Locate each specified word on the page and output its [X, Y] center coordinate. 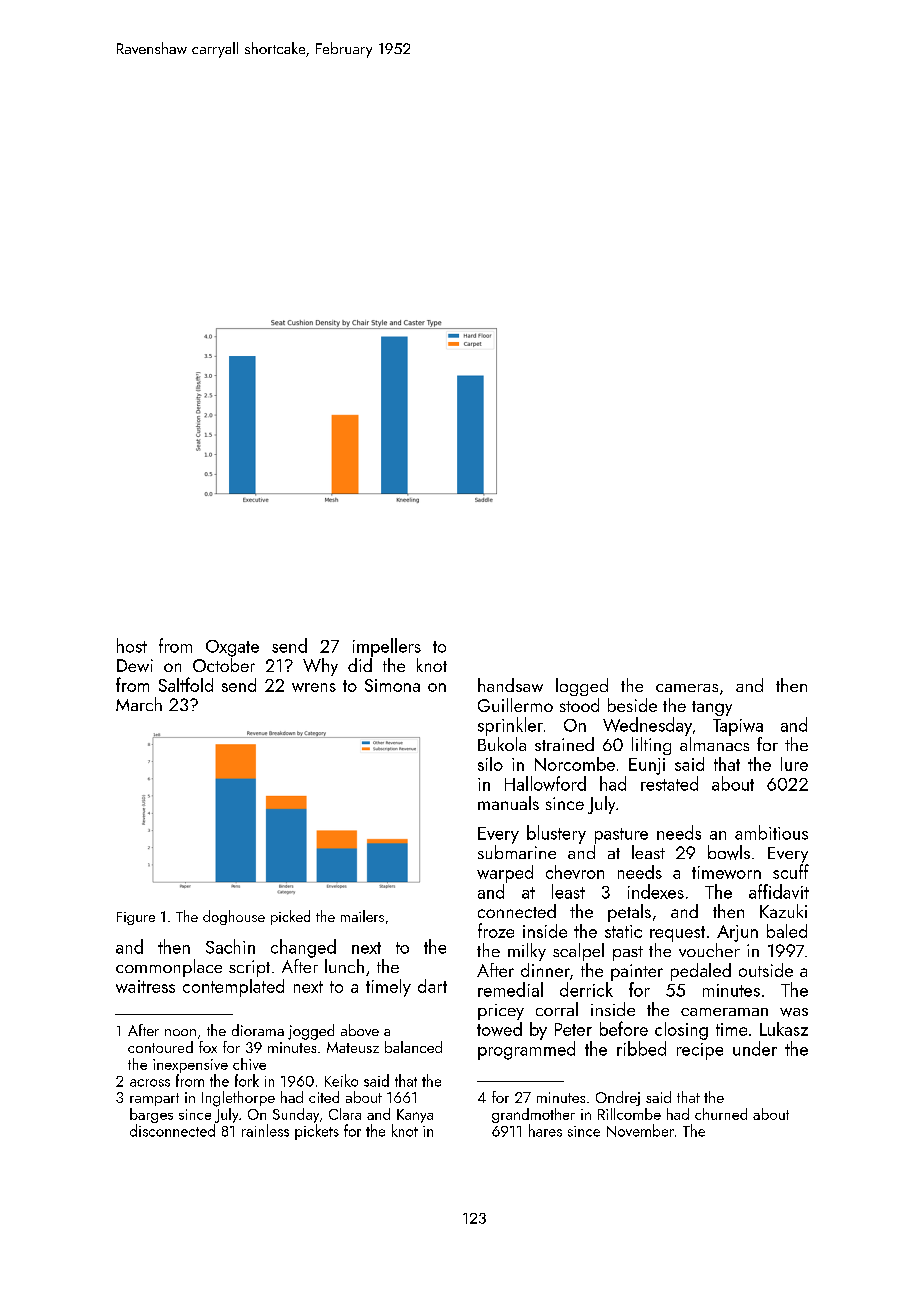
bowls [729, 852]
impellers [387, 647]
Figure [136, 918]
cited [324, 1097]
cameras [687, 688]
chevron [575, 872]
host [132, 645]
